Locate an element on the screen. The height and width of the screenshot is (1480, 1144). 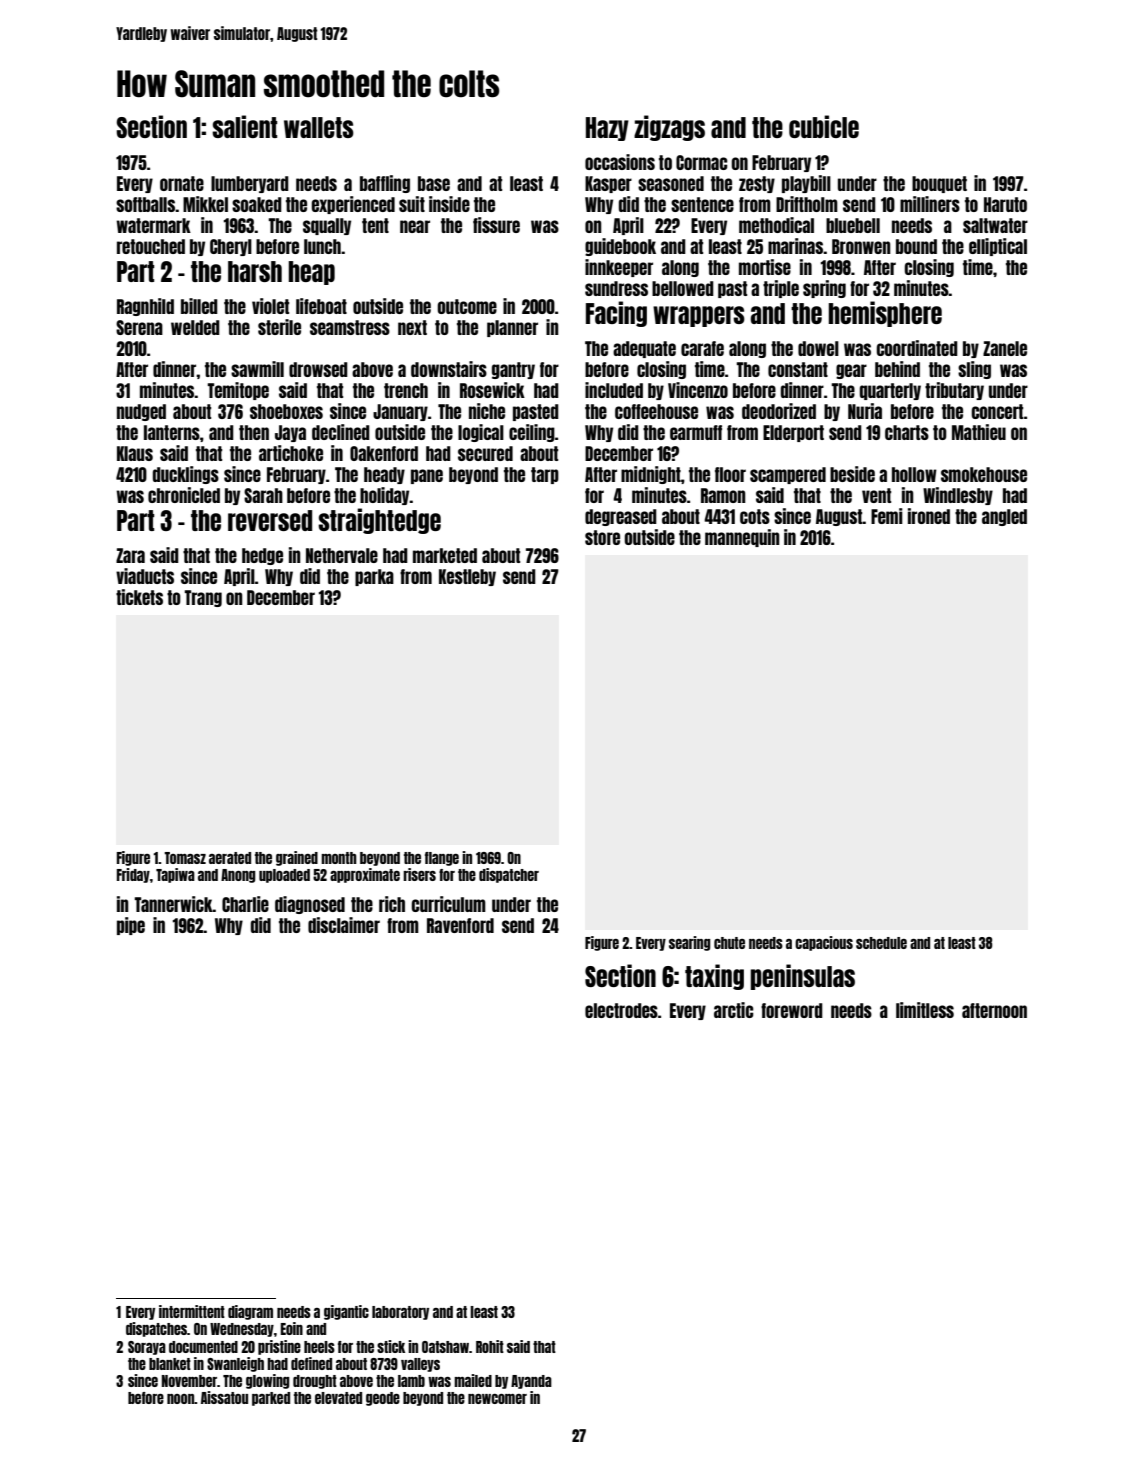
elliptical is located at coordinates (998, 247).
